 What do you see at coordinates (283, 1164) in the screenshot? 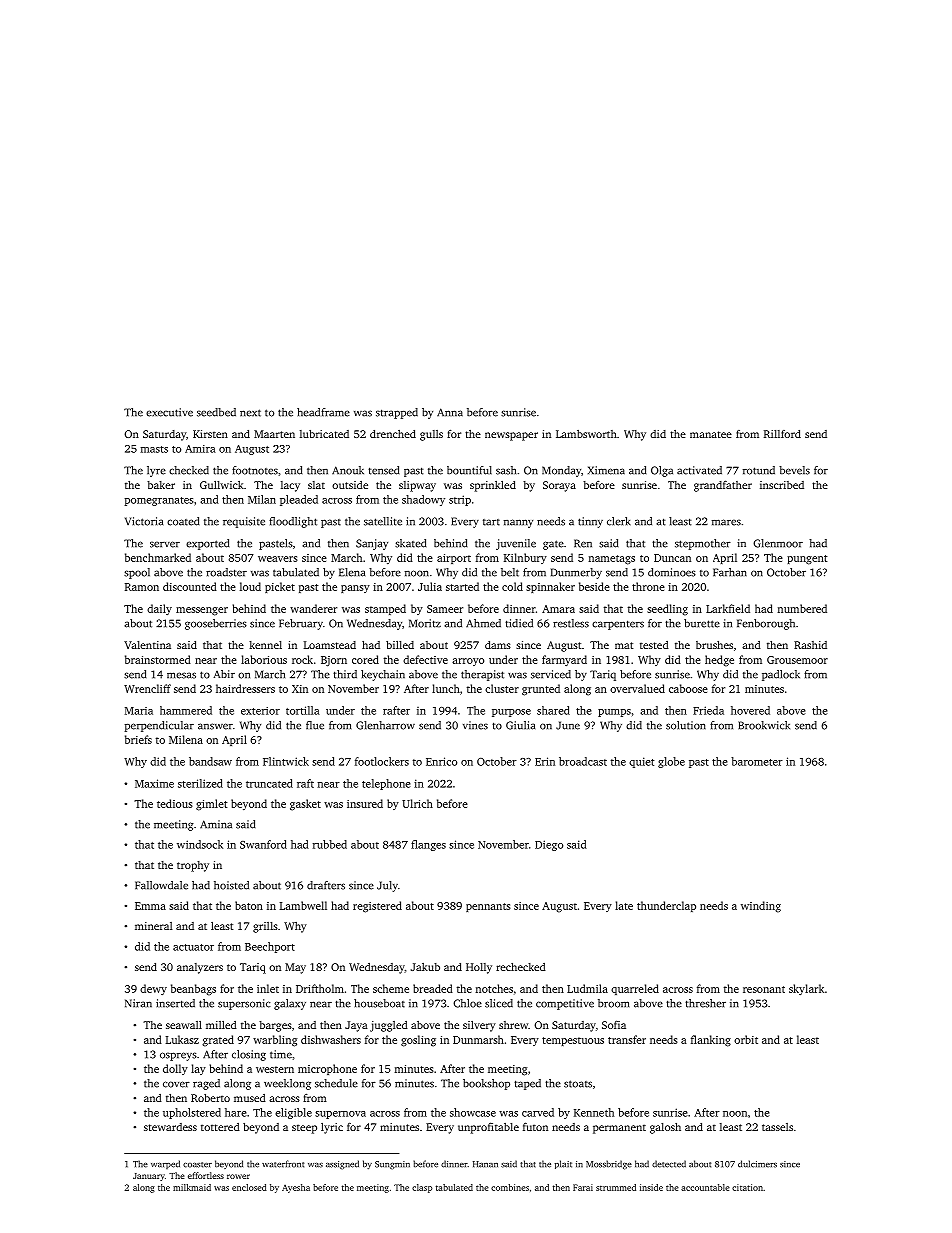
I see `waterfront` at bounding box center [283, 1164].
